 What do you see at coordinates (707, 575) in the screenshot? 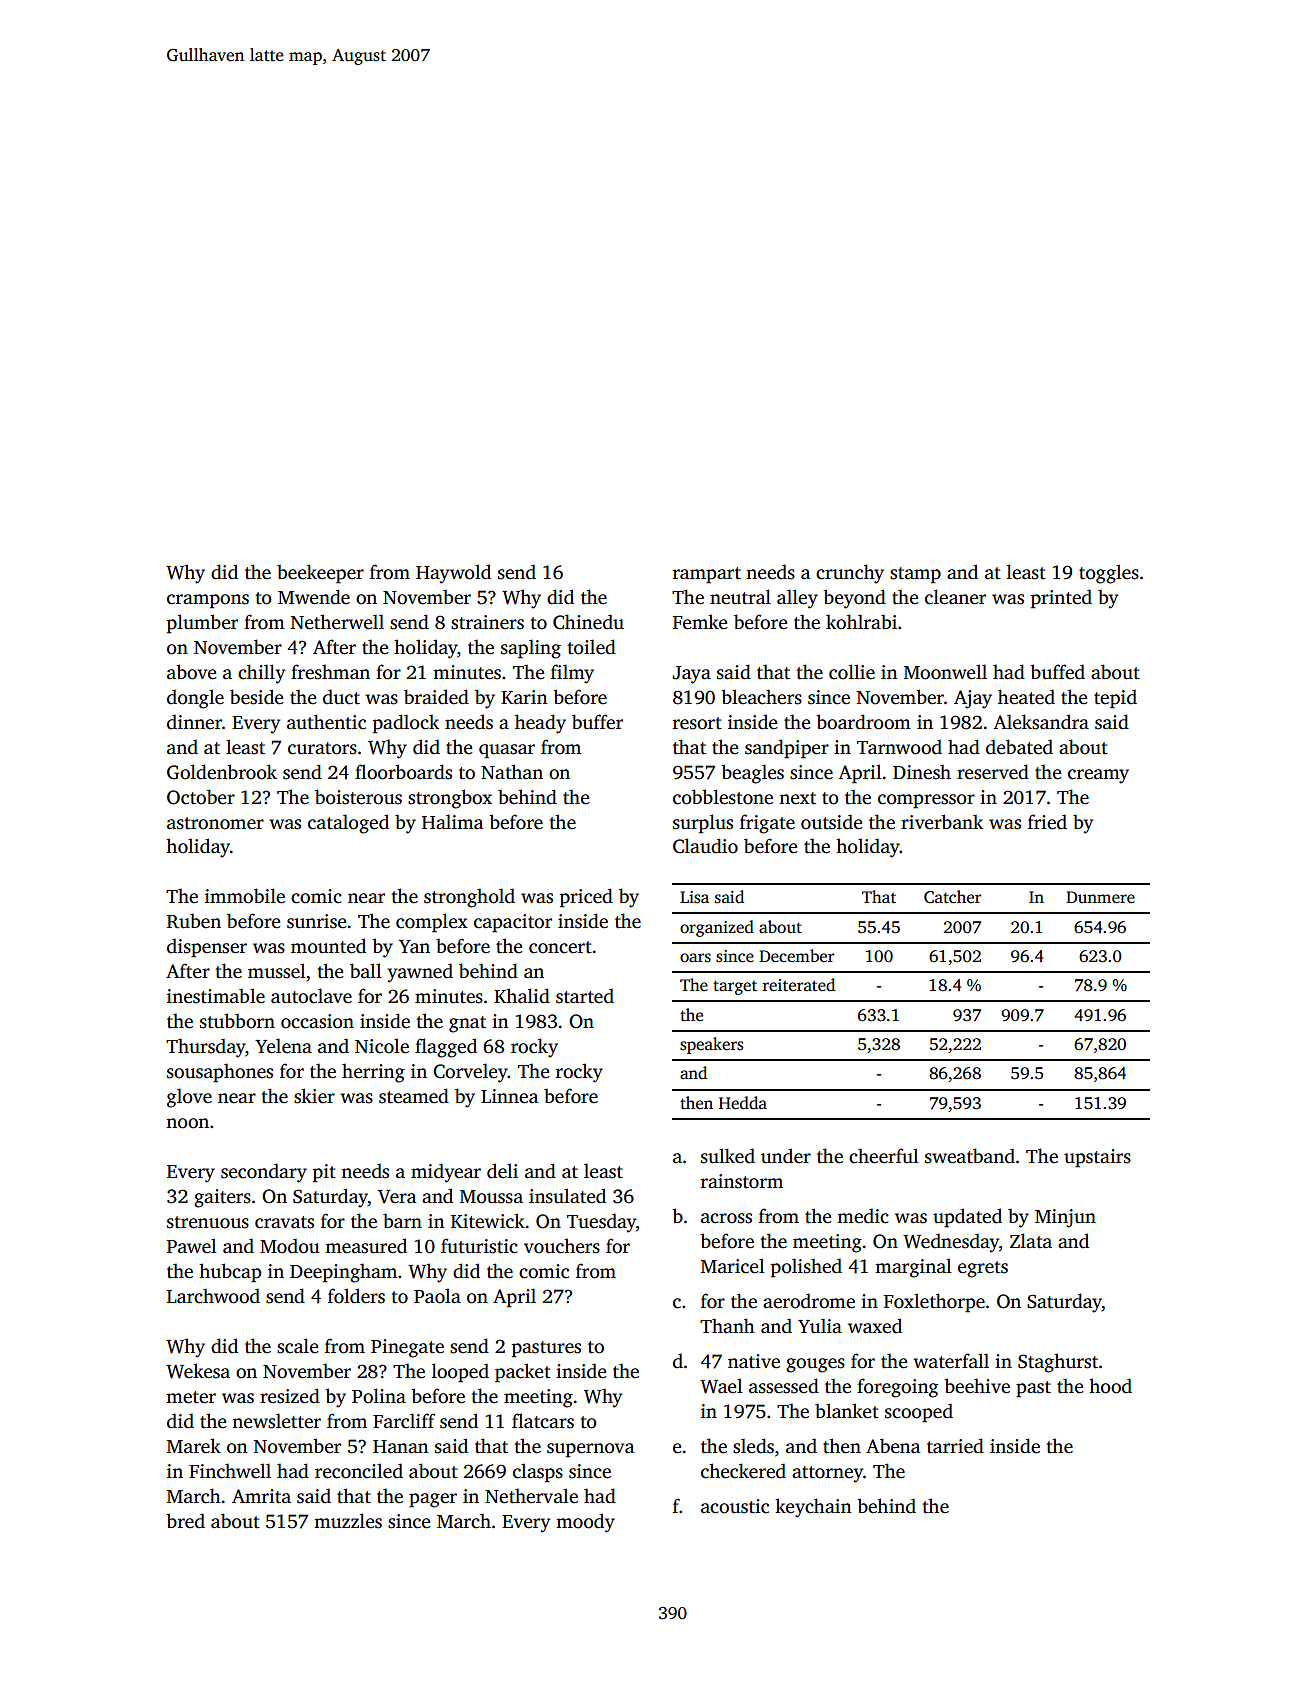
I see `rampart` at bounding box center [707, 575].
